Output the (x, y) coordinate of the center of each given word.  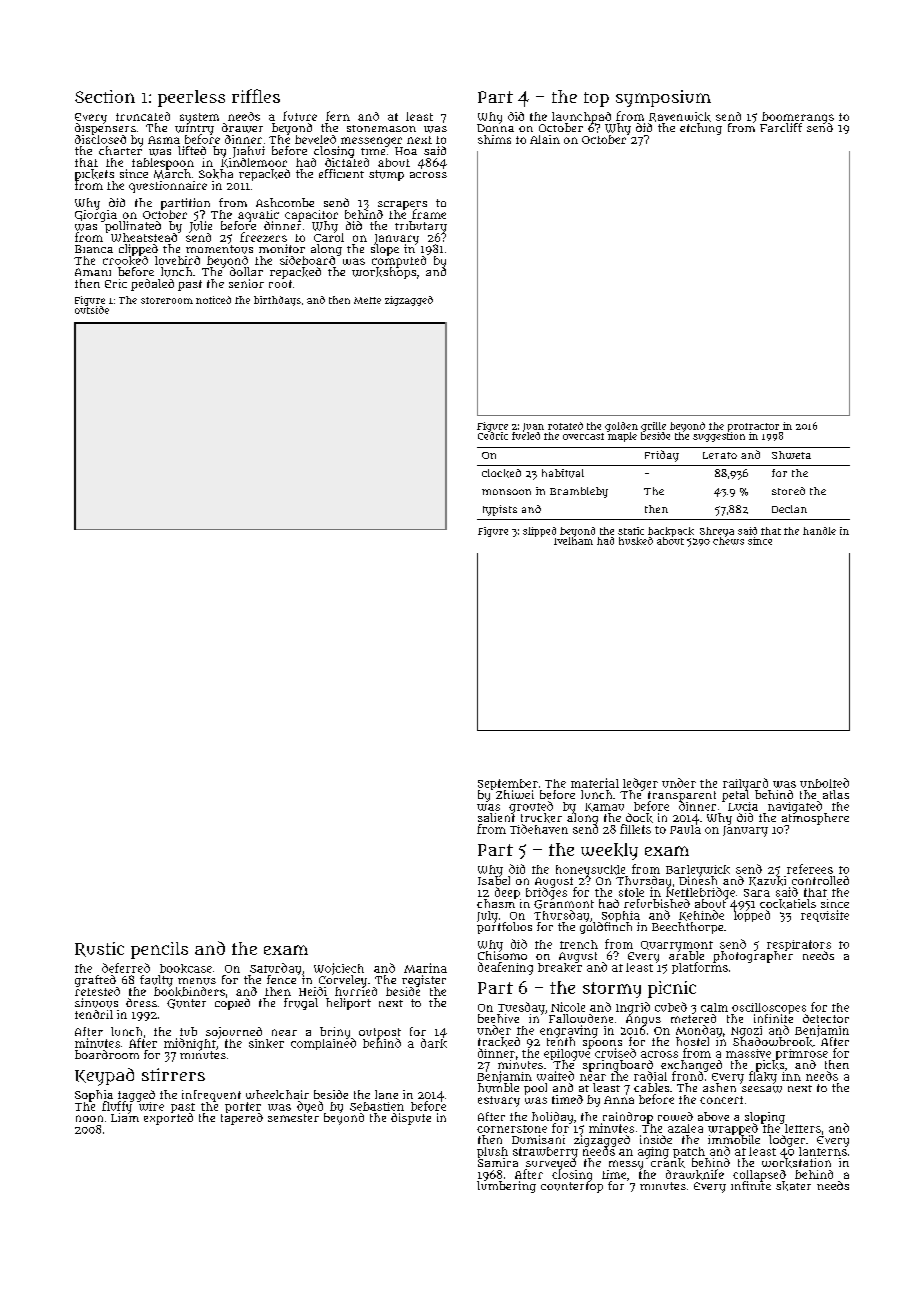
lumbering (506, 1187)
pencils (159, 950)
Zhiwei (515, 794)
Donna (495, 128)
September (508, 784)
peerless (191, 98)
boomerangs (798, 117)
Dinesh (698, 880)
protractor (753, 427)
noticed (213, 300)
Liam (125, 1117)
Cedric (493, 436)
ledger (640, 784)
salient (496, 817)
